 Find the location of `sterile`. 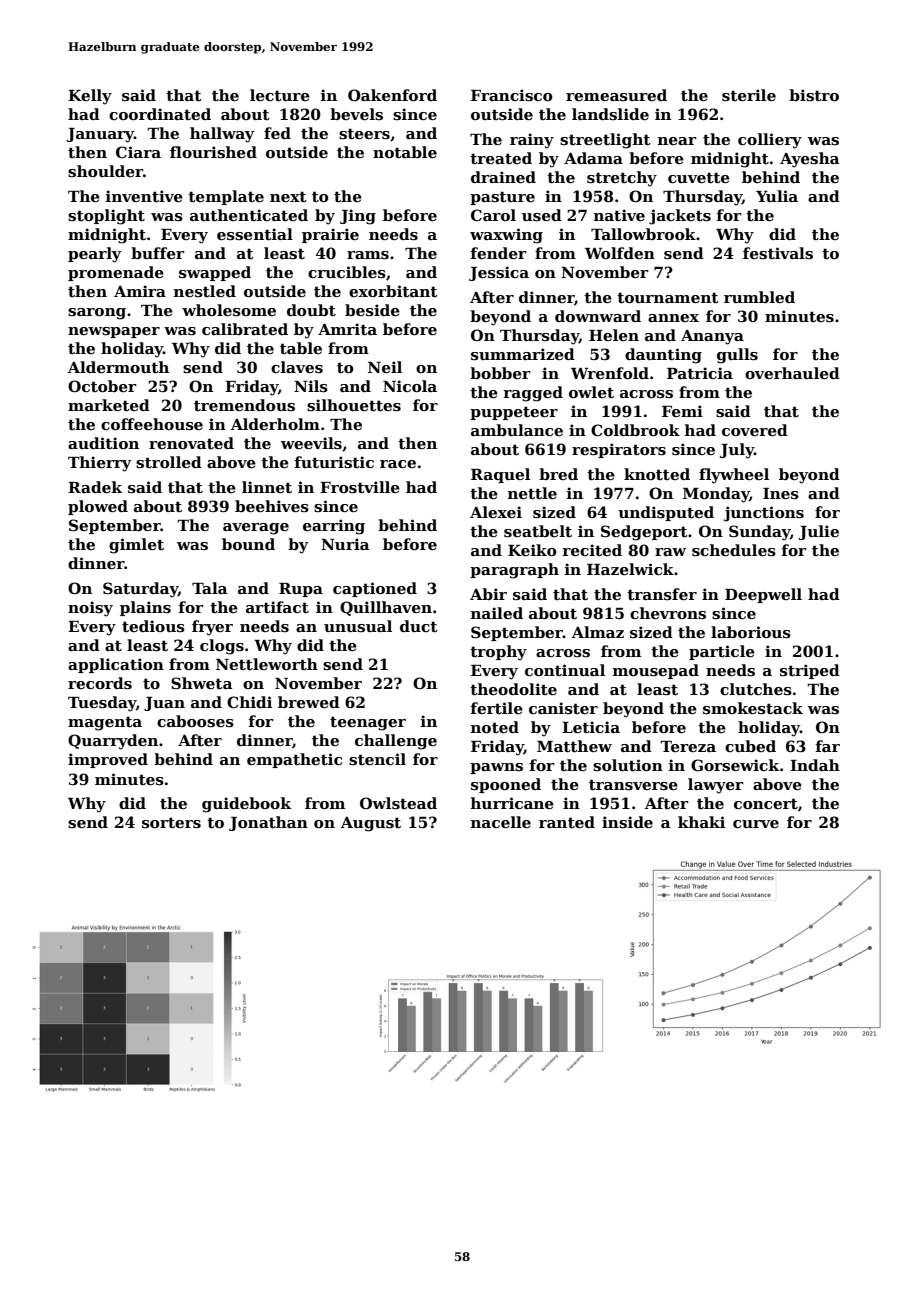

sterile is located at coordinates (749, 95).
